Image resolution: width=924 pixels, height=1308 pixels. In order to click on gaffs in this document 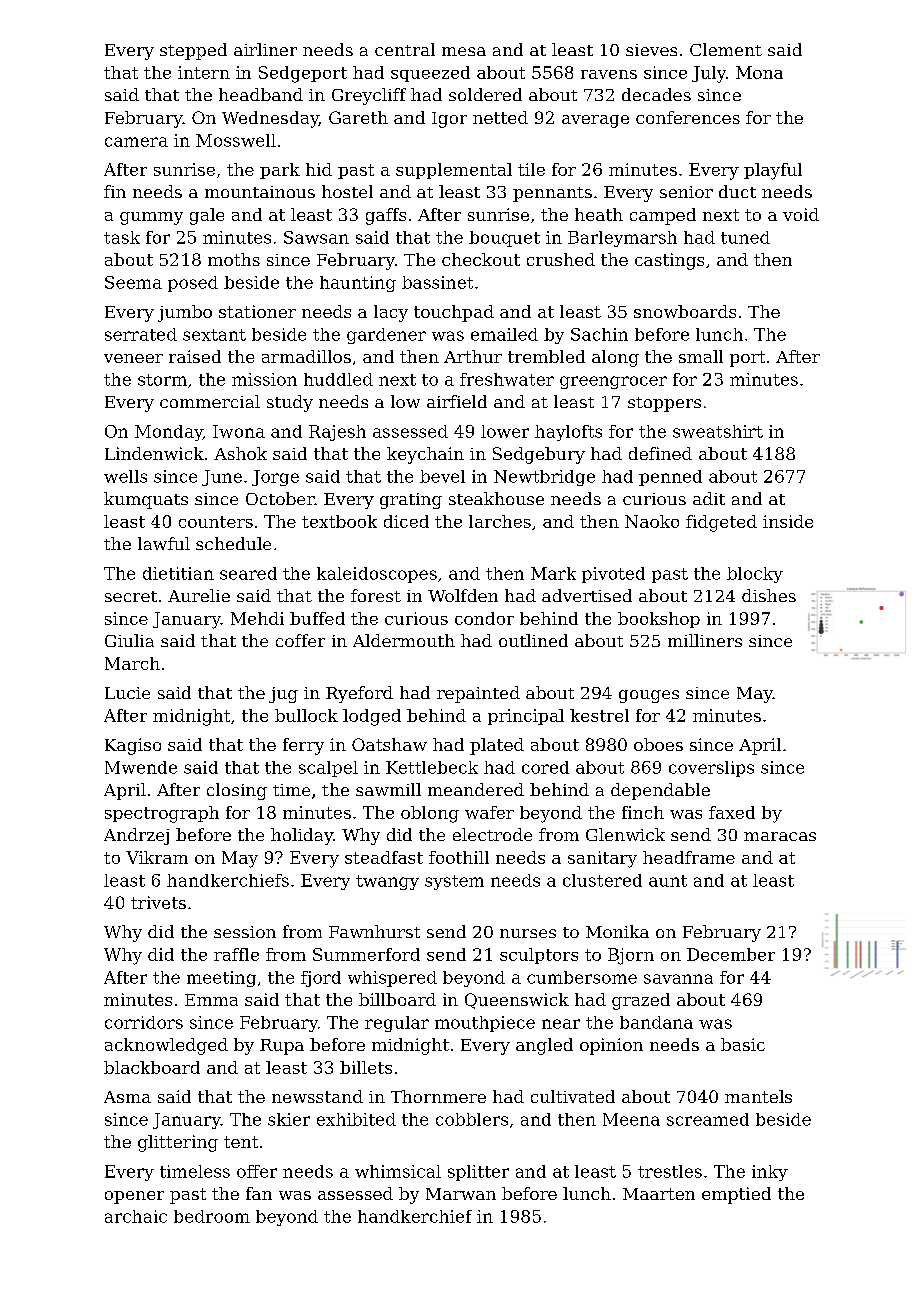, I will do `click(386, 216)`.
